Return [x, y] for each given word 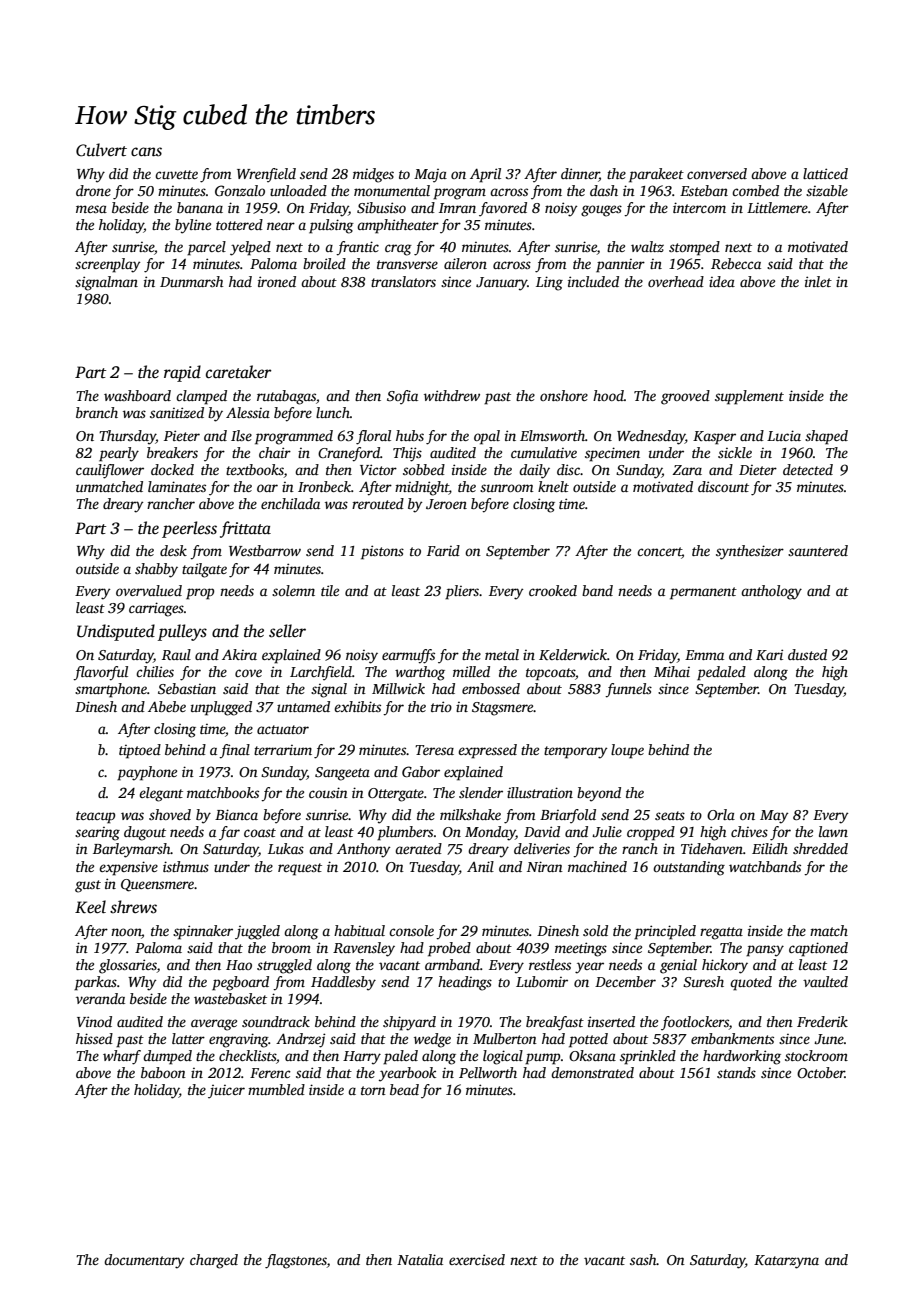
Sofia [402, 397]
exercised [477, 1259]
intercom [699, 207]
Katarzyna [786, 1262]
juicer [226, 1092]
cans [146, 152]
